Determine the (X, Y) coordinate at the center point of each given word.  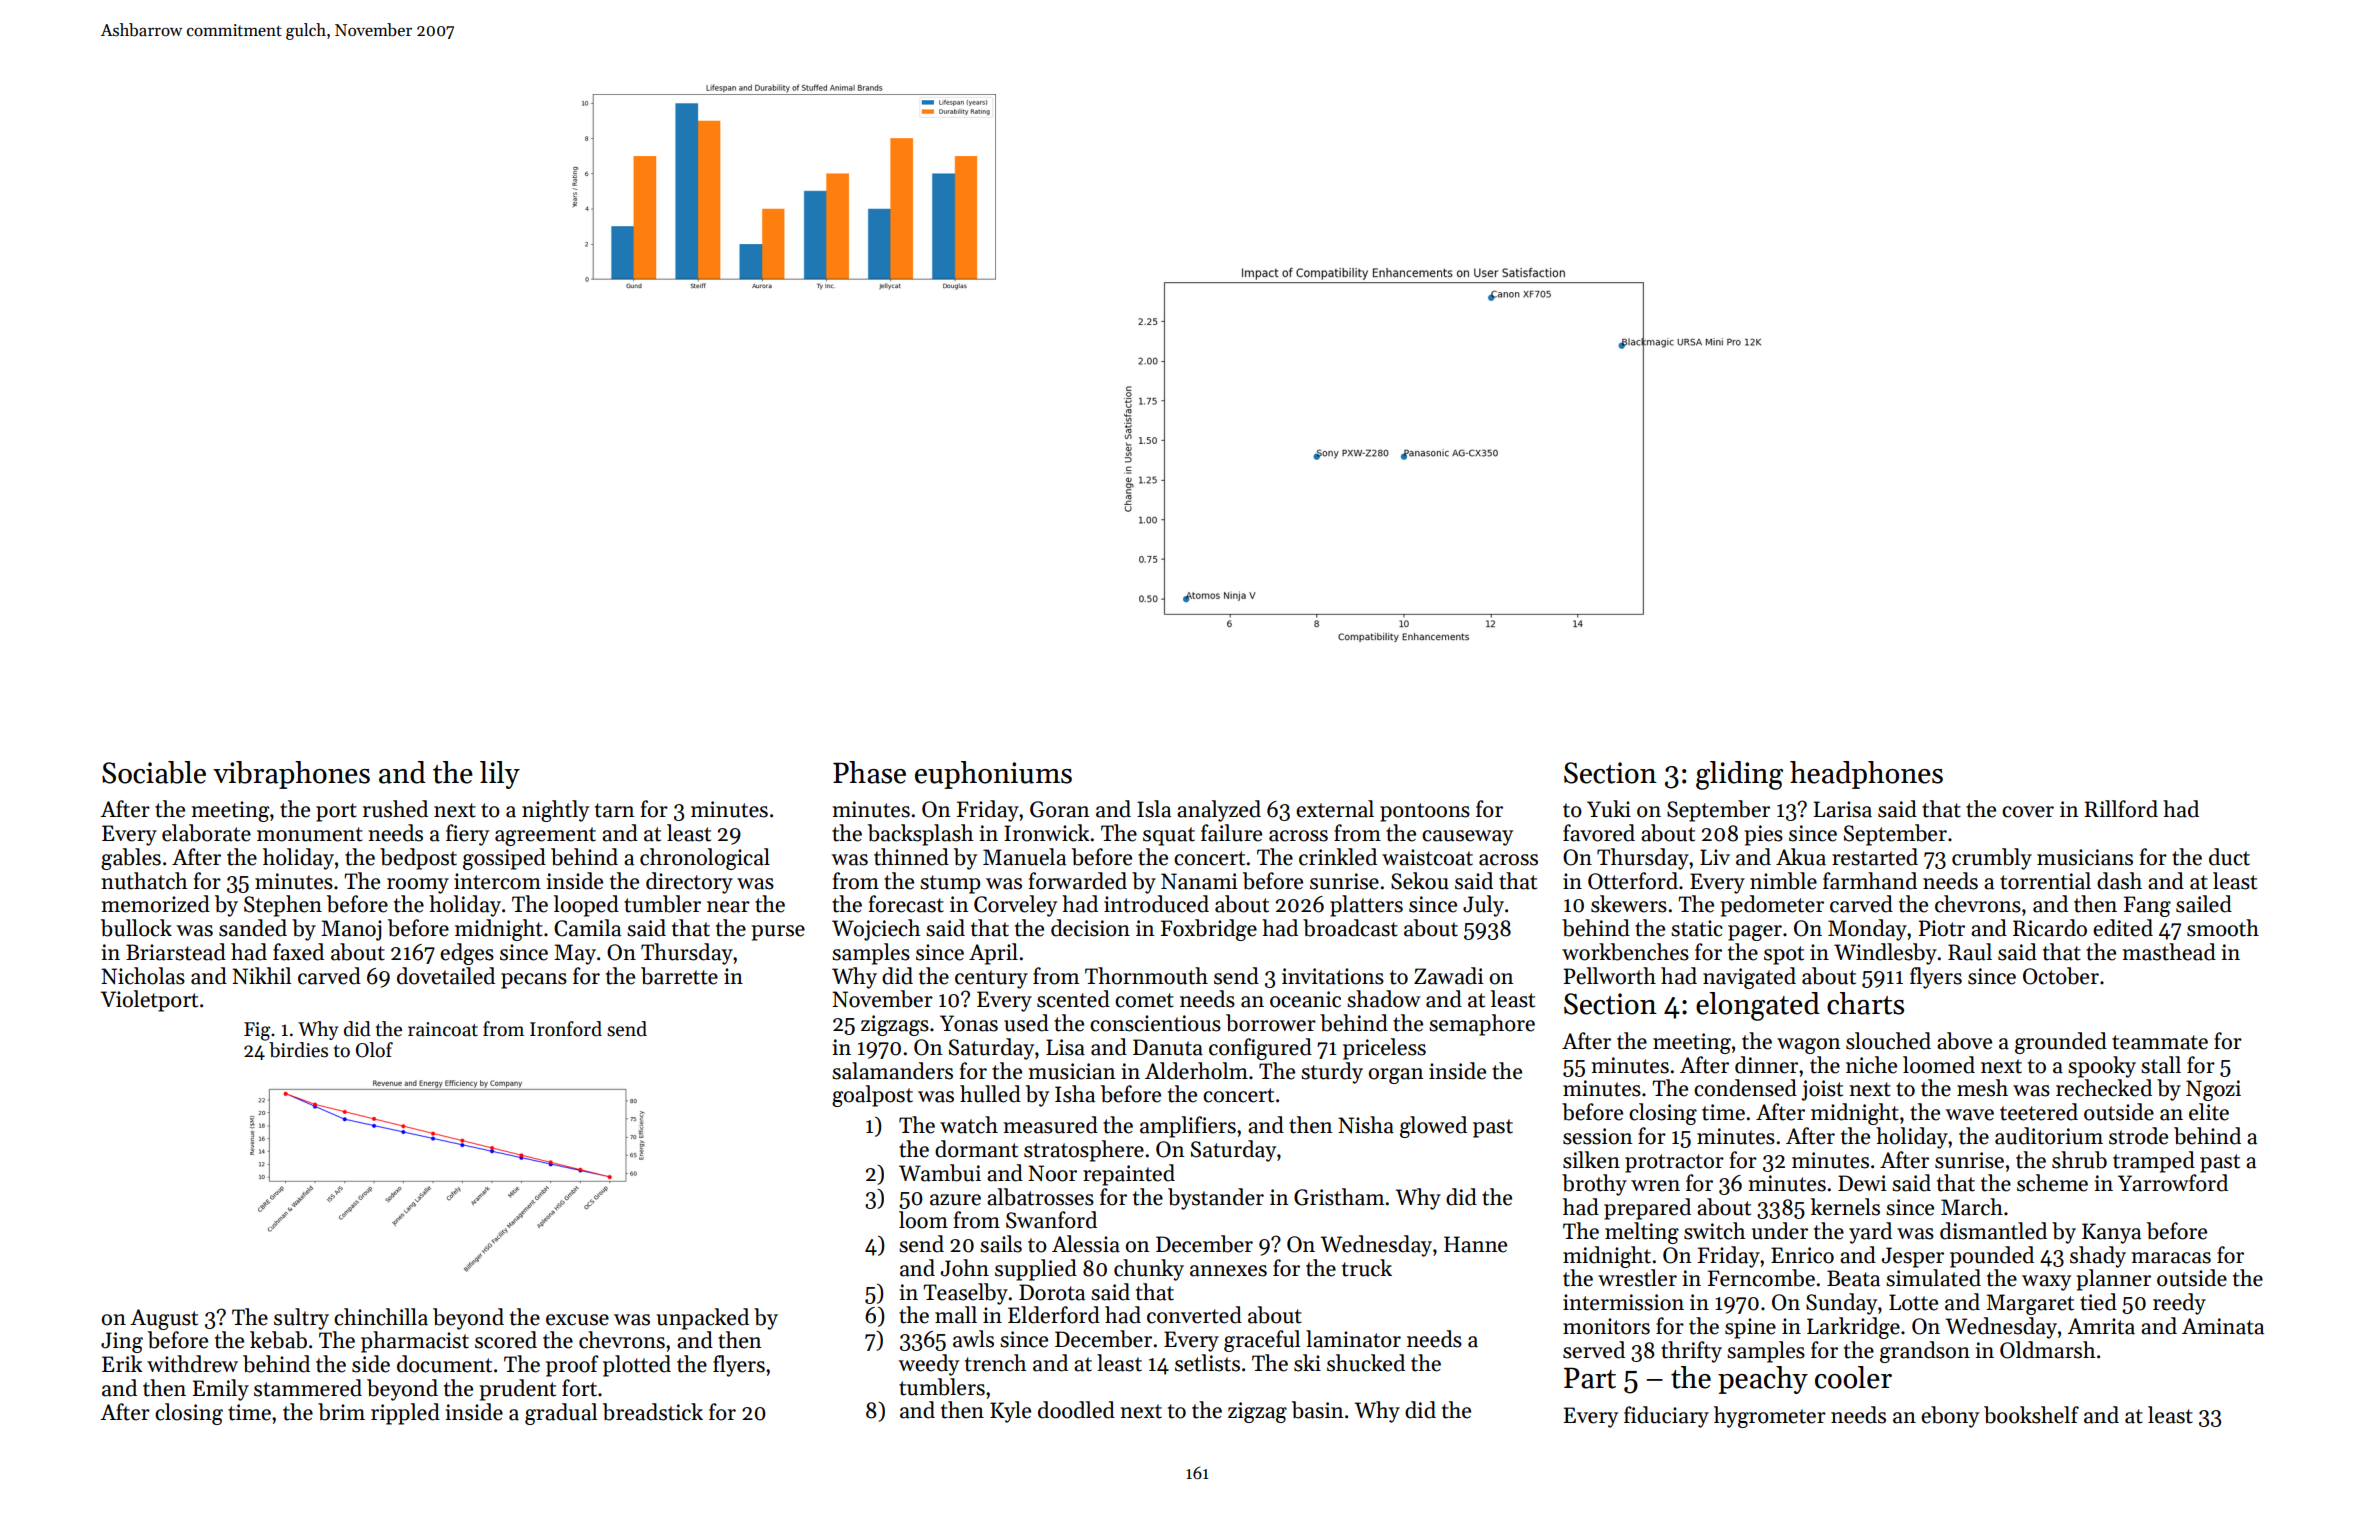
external (1335, 809)
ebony (1950, 1417)
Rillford (2121, 809)
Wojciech (876, 930)
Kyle (1010, 1412)
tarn (615, 810)
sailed (2204, 904)
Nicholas (143, 976)
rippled (405, 1414)
